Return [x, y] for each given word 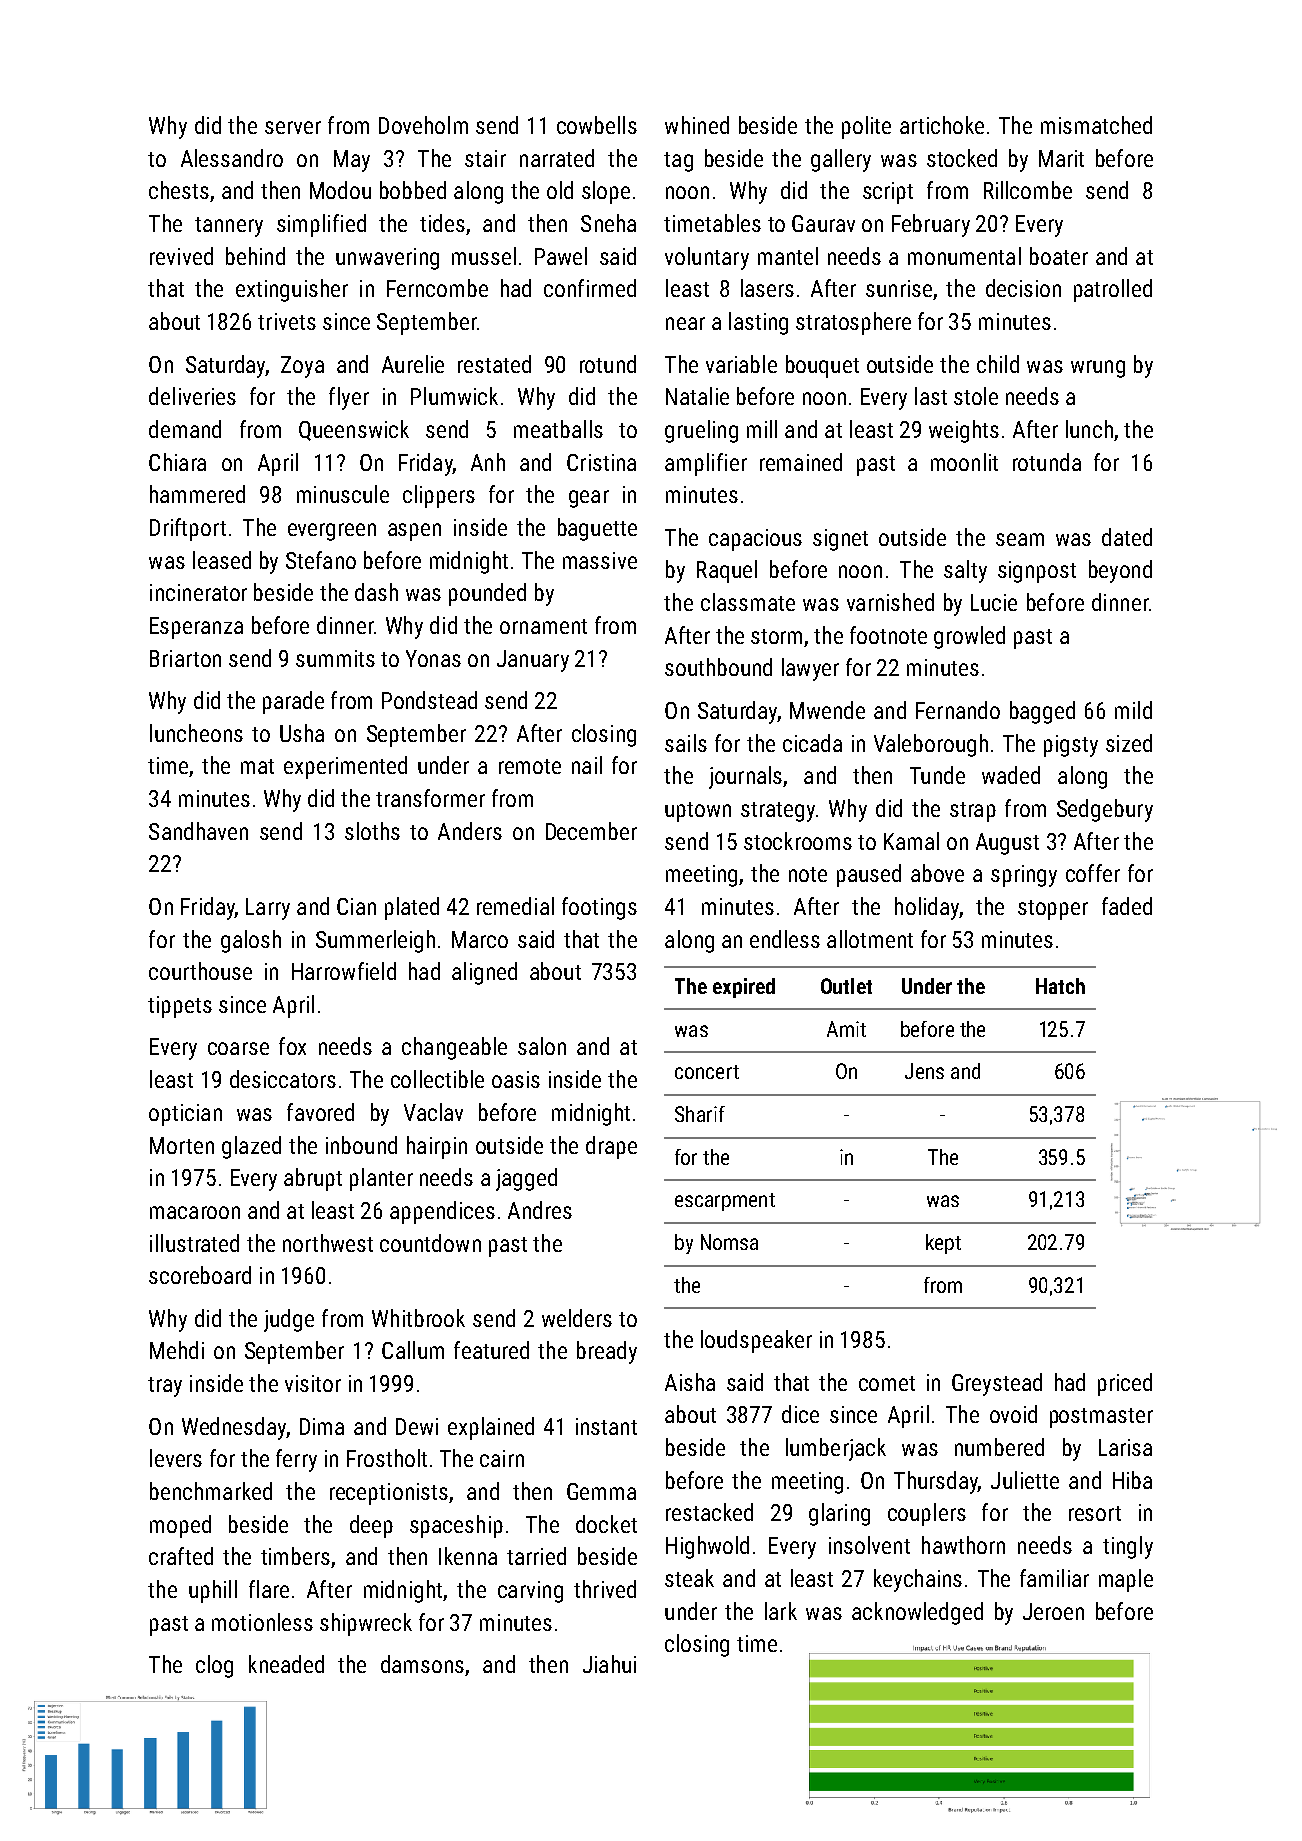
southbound [718, 667]
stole [976, 396]
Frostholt [387, 1458]
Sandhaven [198, 831]
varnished [890, 602]
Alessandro [232, 158]
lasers [767, 288]
